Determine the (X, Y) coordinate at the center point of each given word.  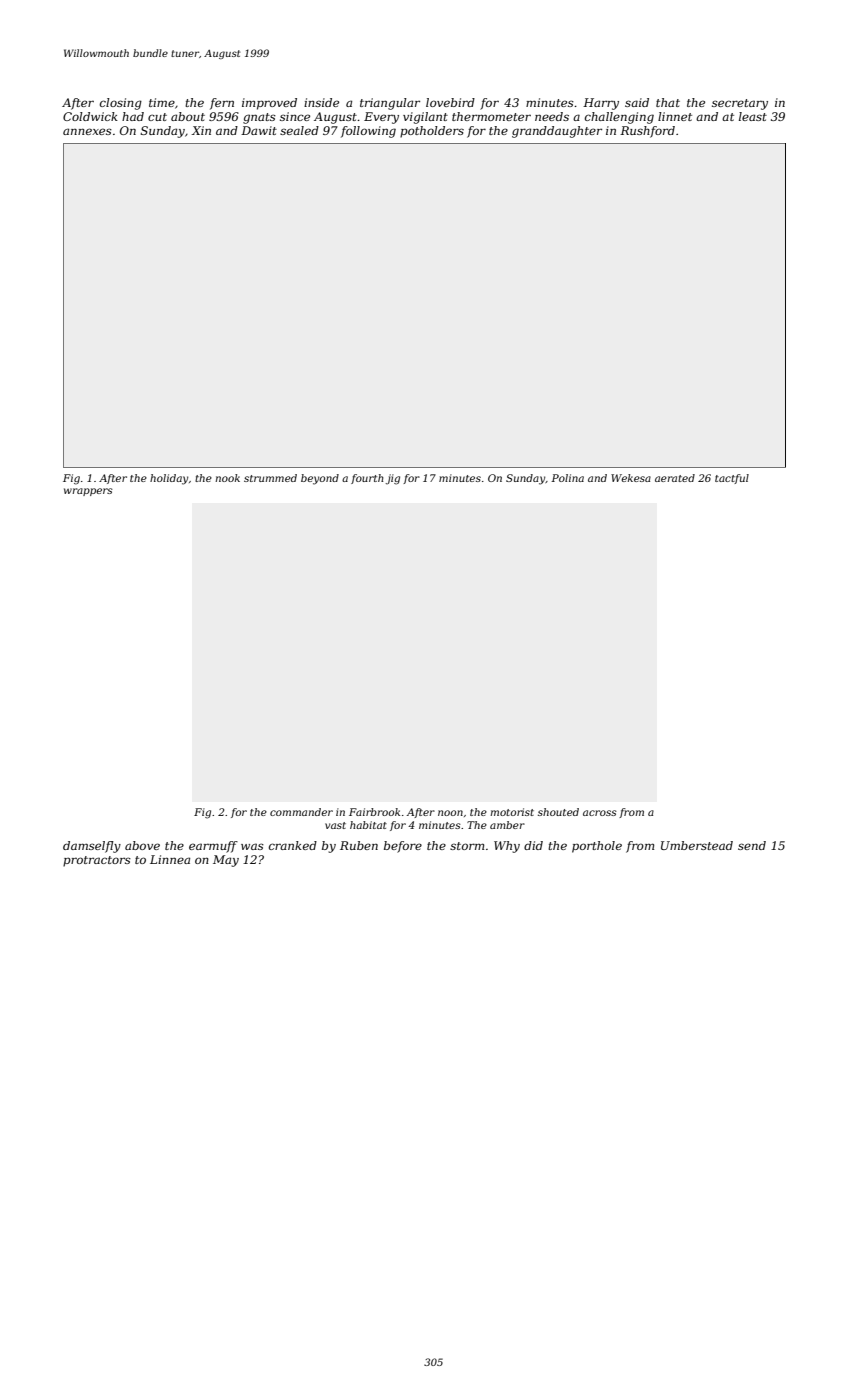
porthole (597, 847)
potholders (432, 132)
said (637, 102)
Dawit (259, 130)
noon (450, 813)
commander (301, 812)
